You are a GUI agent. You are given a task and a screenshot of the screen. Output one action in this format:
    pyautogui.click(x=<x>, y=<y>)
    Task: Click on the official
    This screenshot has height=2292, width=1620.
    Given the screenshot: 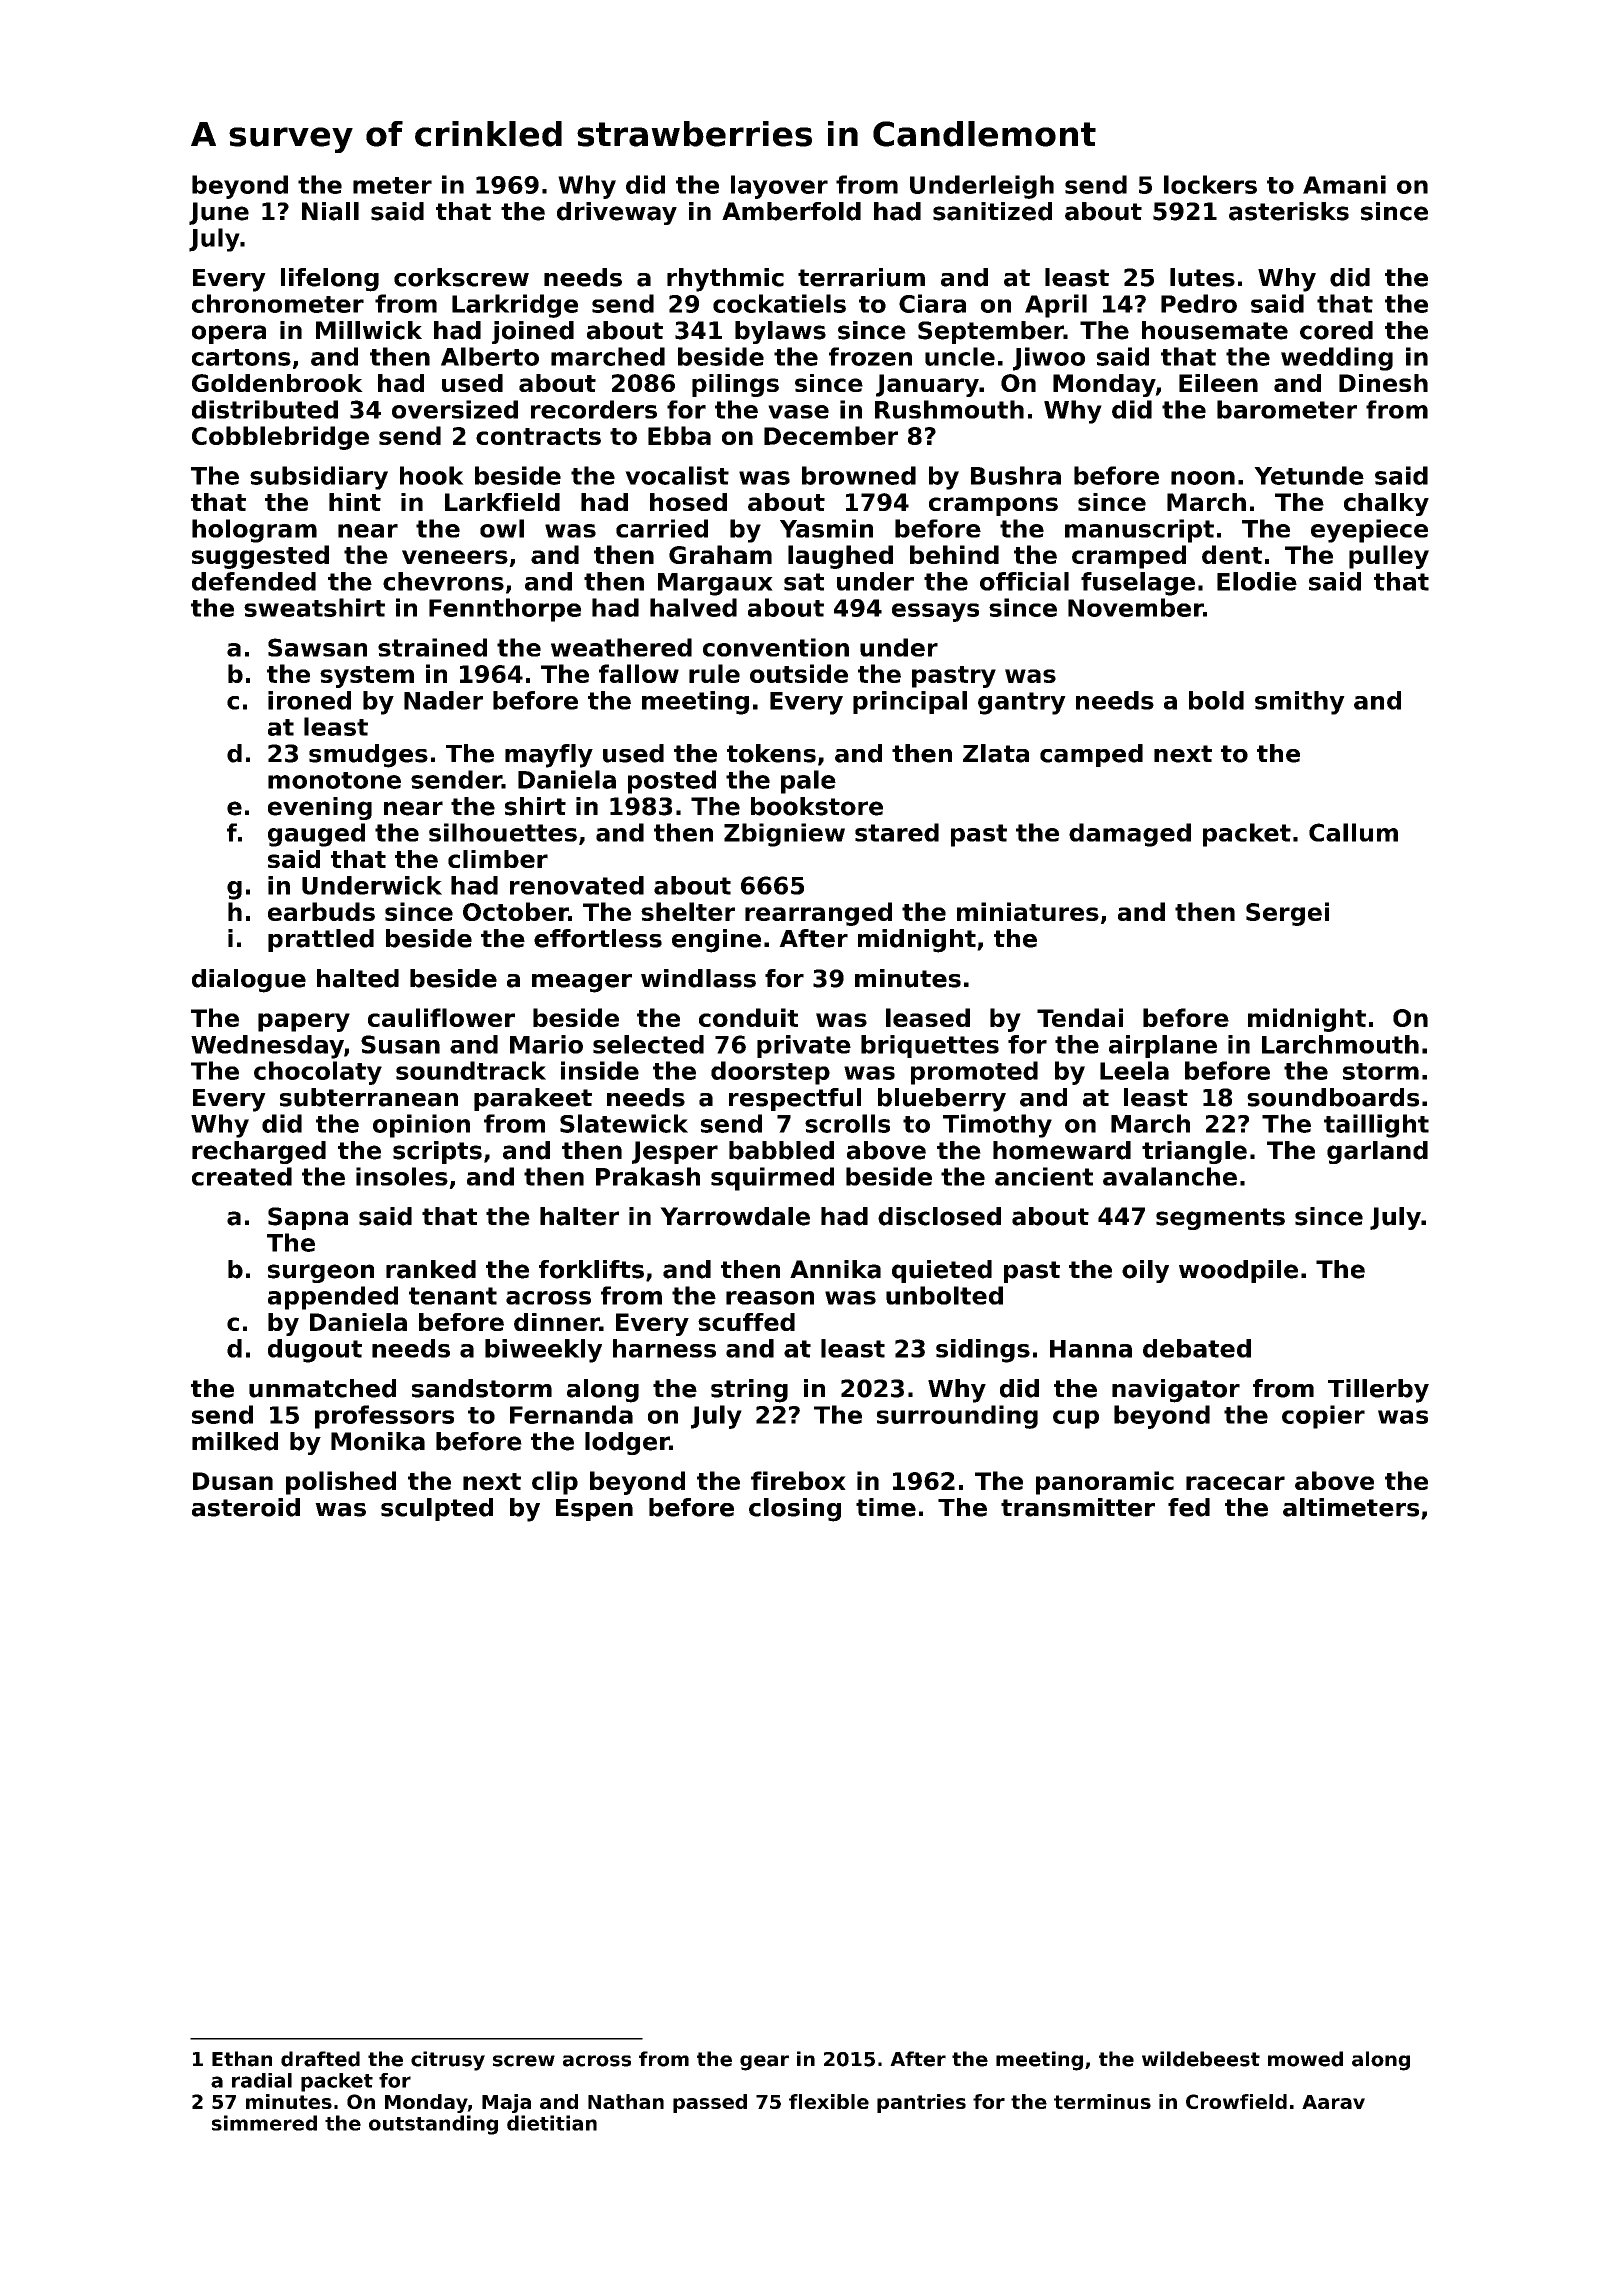 What is the action you would take?
    pyautogui.click(x=1024, y=581)
